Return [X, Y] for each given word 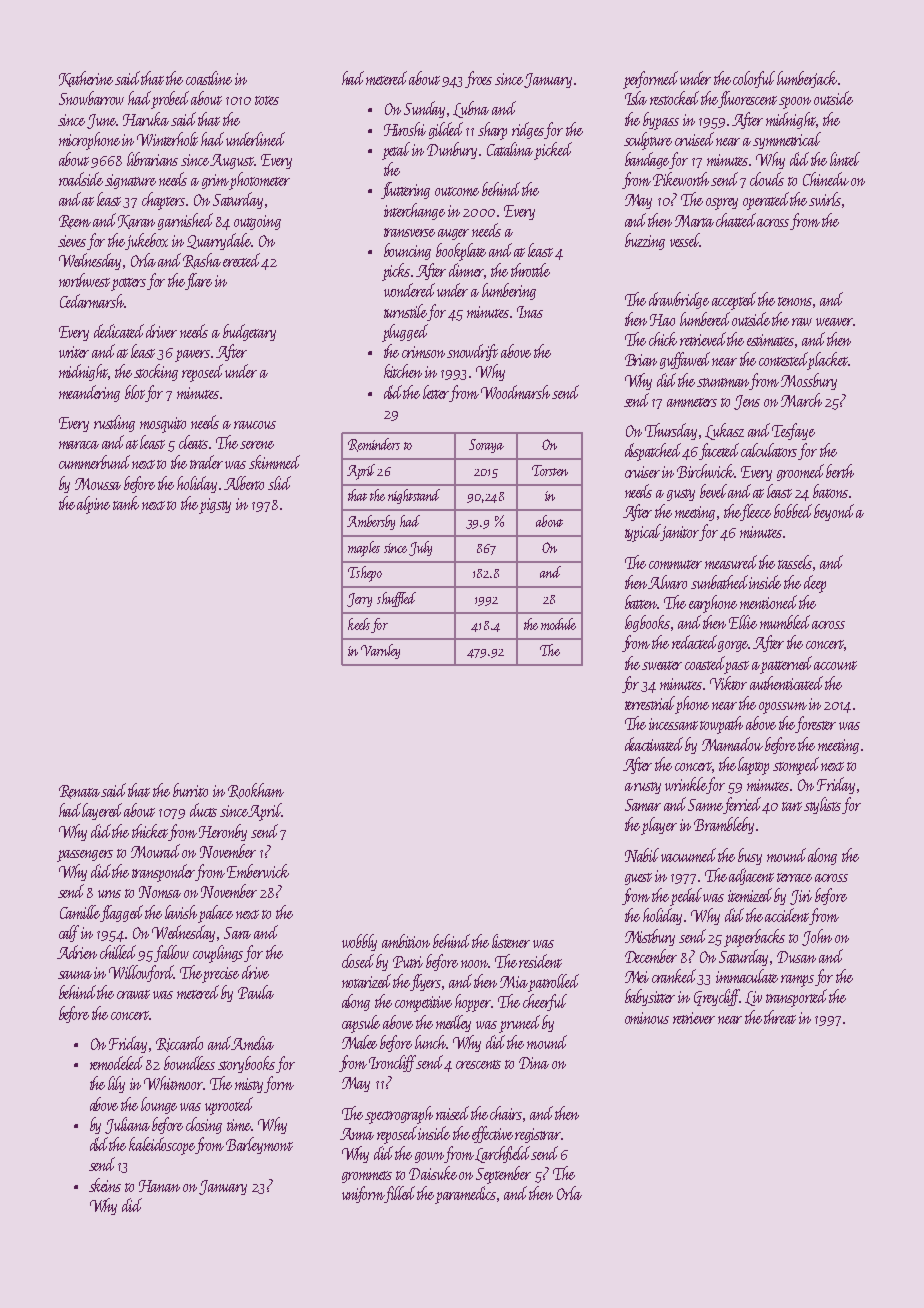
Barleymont [259, 1145]
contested [783, 359]
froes [478, 79]
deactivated [654, 744]
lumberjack [807, 79]
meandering [89, 393]
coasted [705, 663]
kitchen [403, 371]
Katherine [86, 79]
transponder [164, 873]
